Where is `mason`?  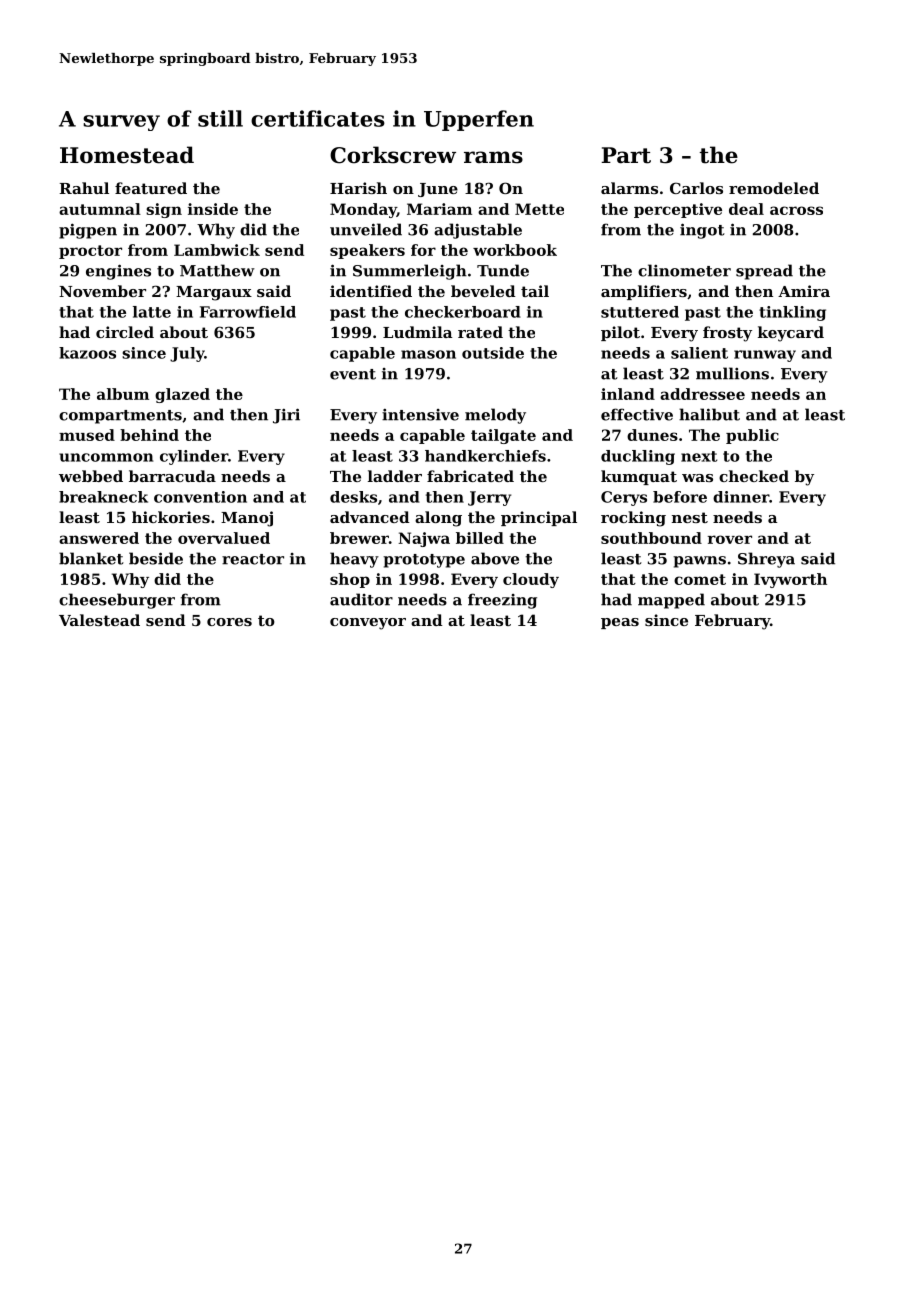
mason is located at coordinates (428, 354).
